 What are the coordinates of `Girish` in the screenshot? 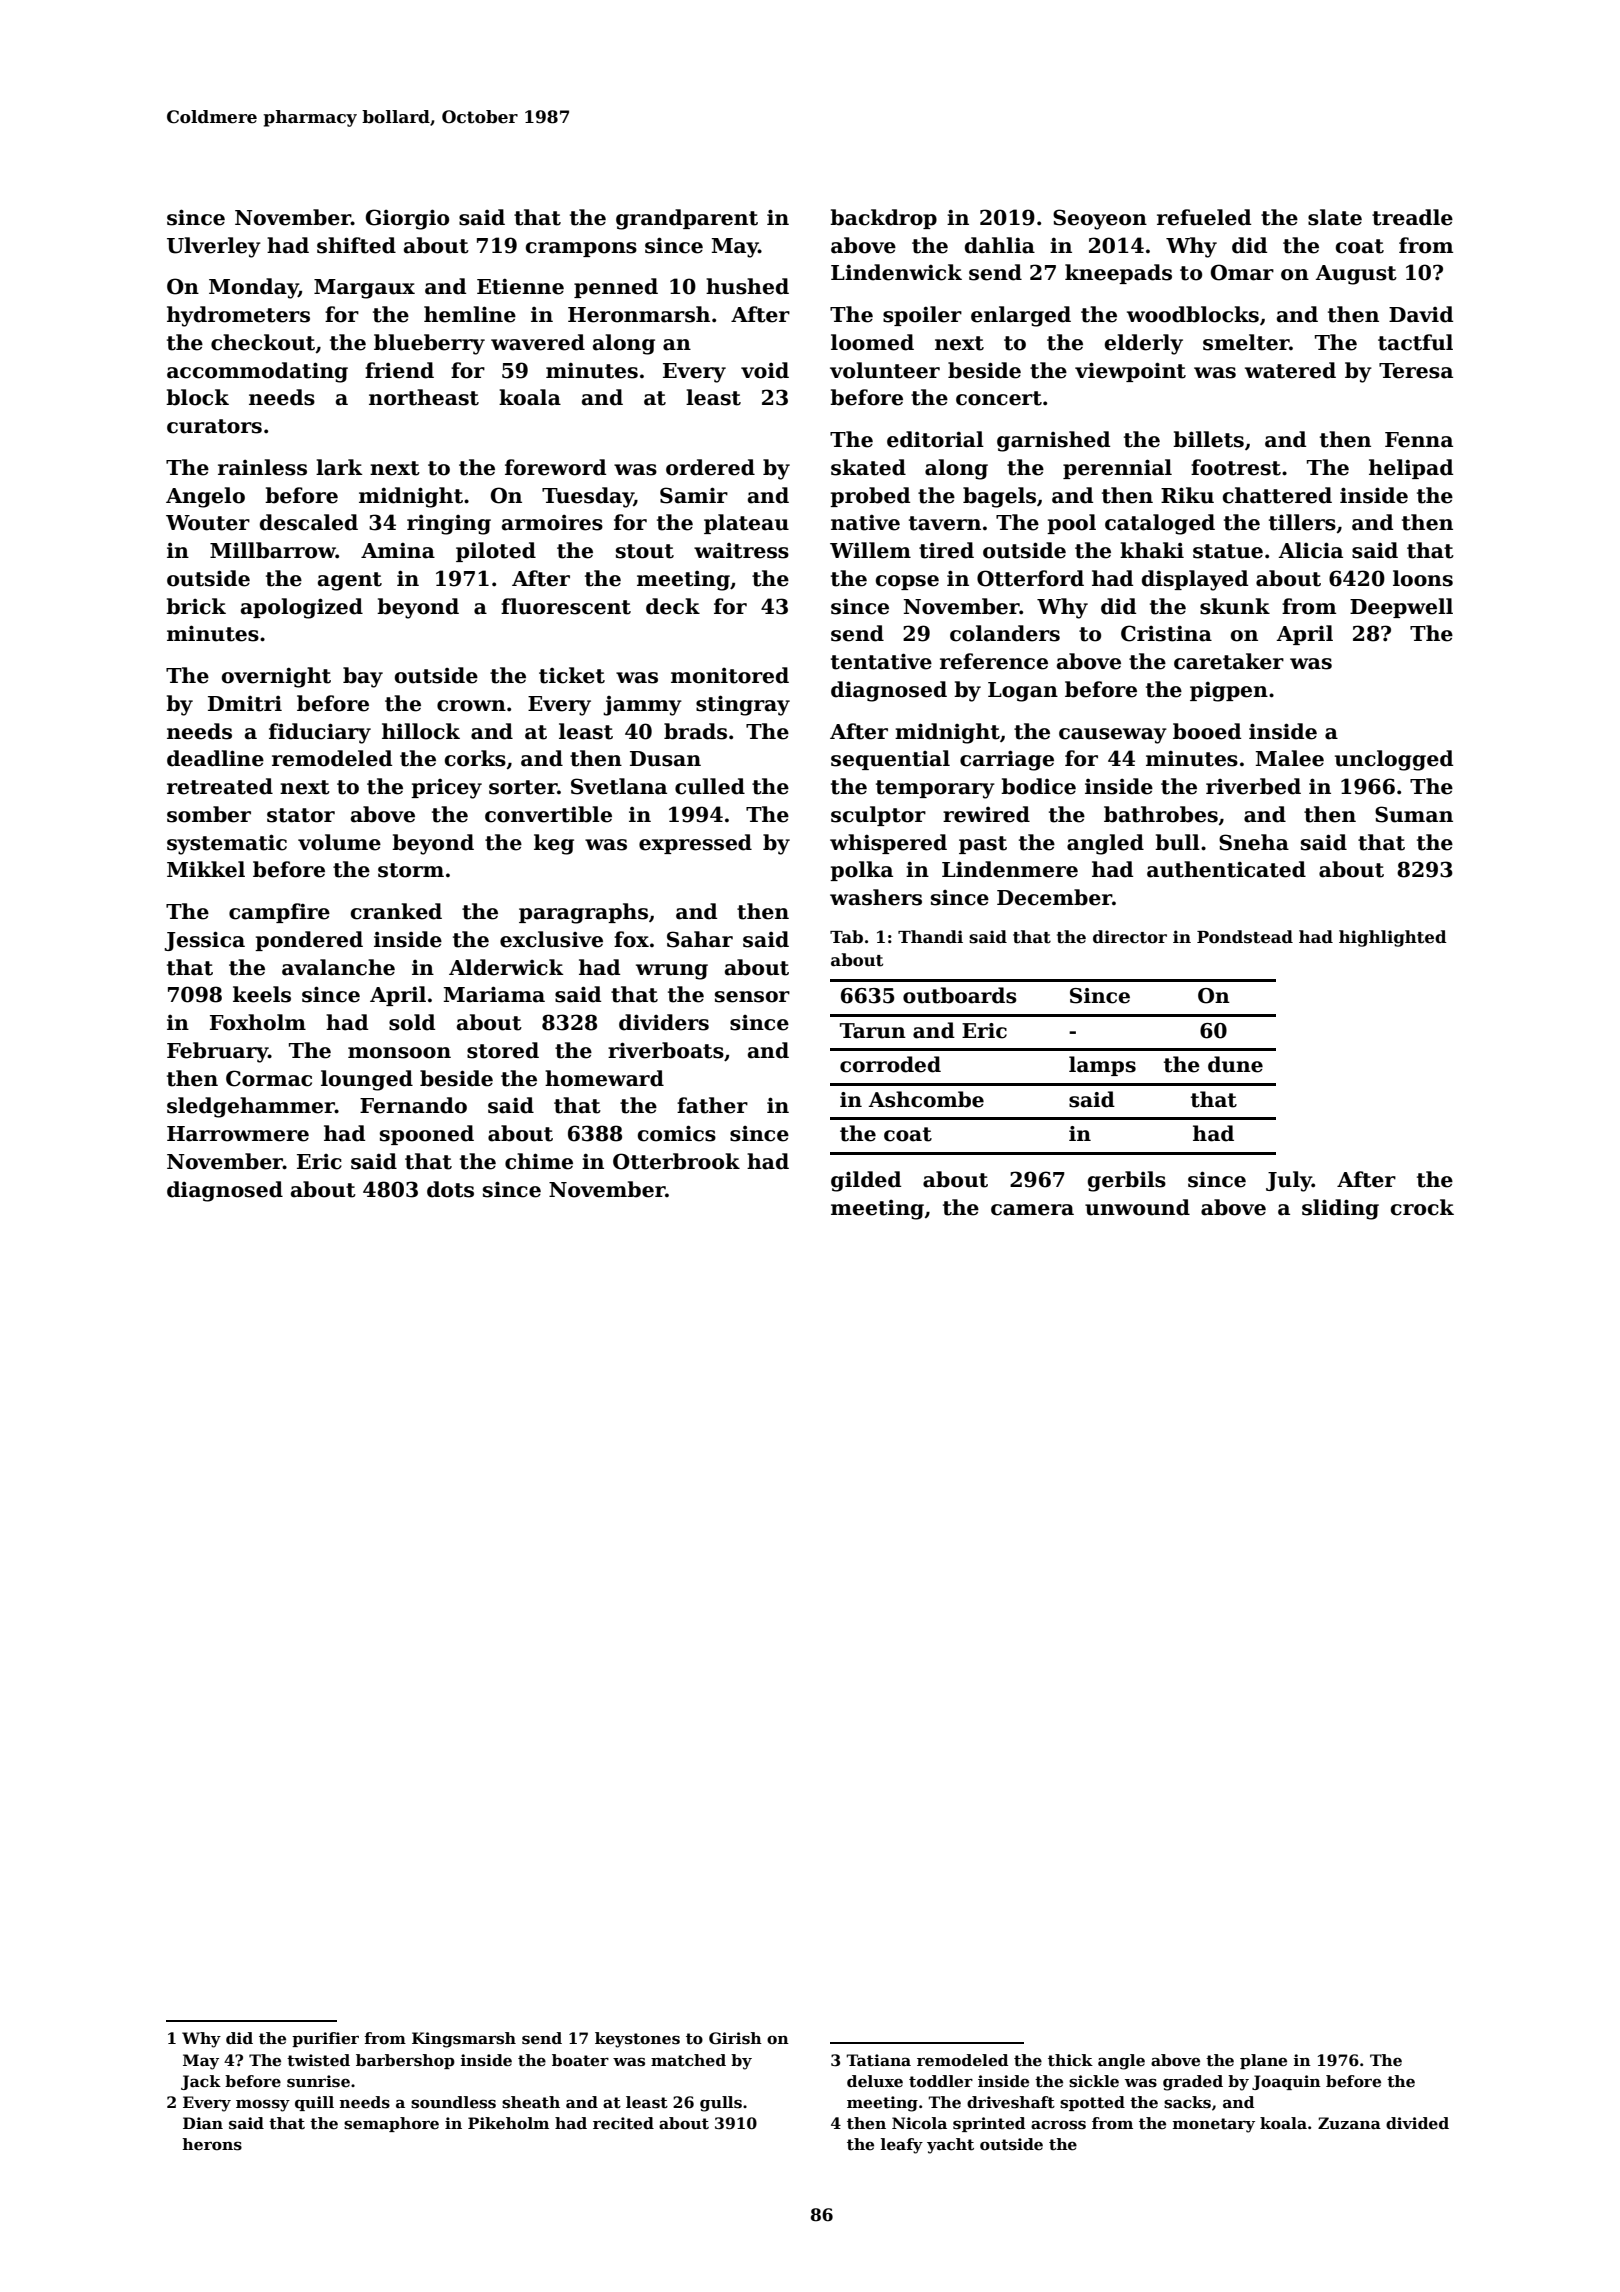 It's located at (735, 2038).
